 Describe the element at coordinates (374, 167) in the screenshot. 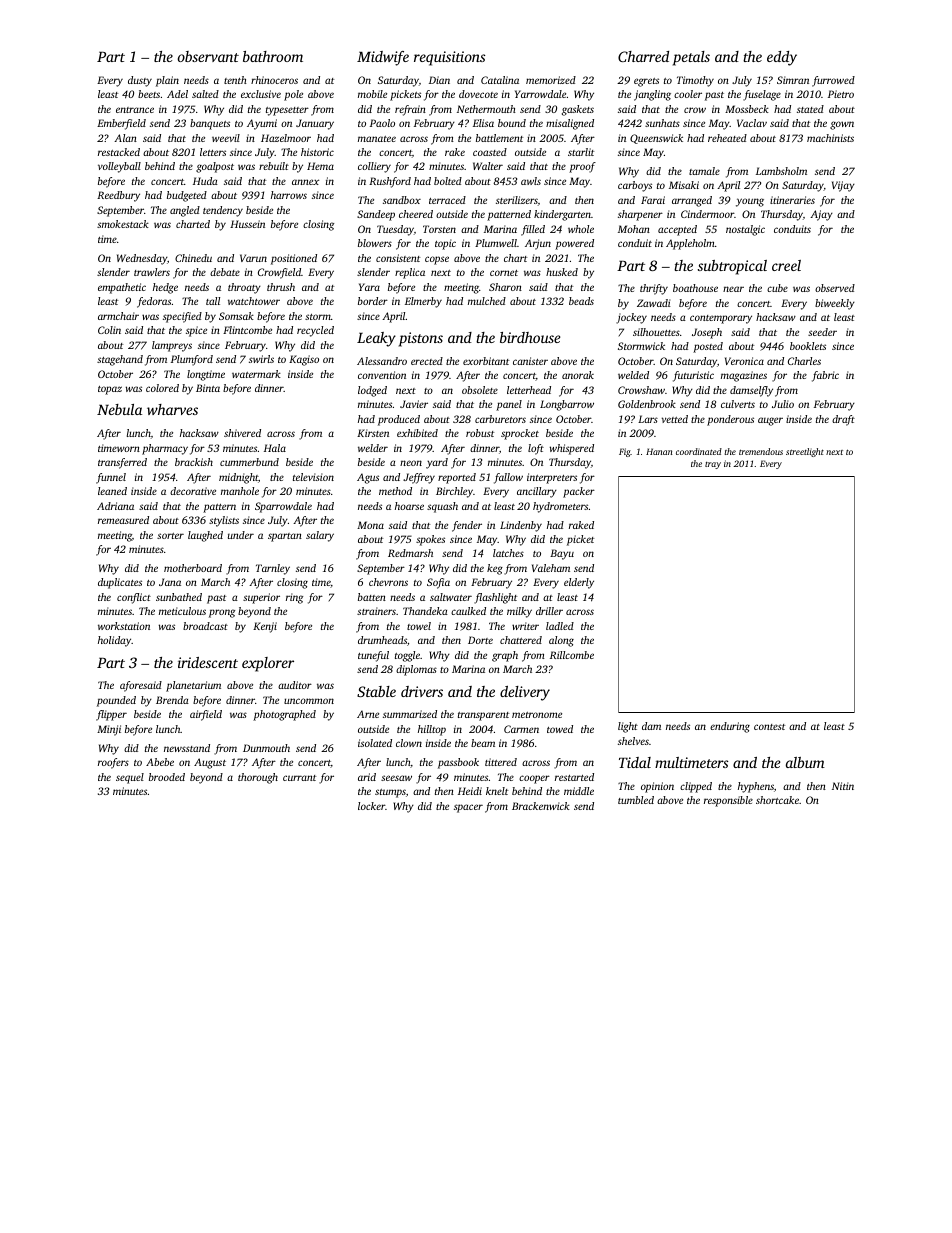

I see `colliery` at that location.
